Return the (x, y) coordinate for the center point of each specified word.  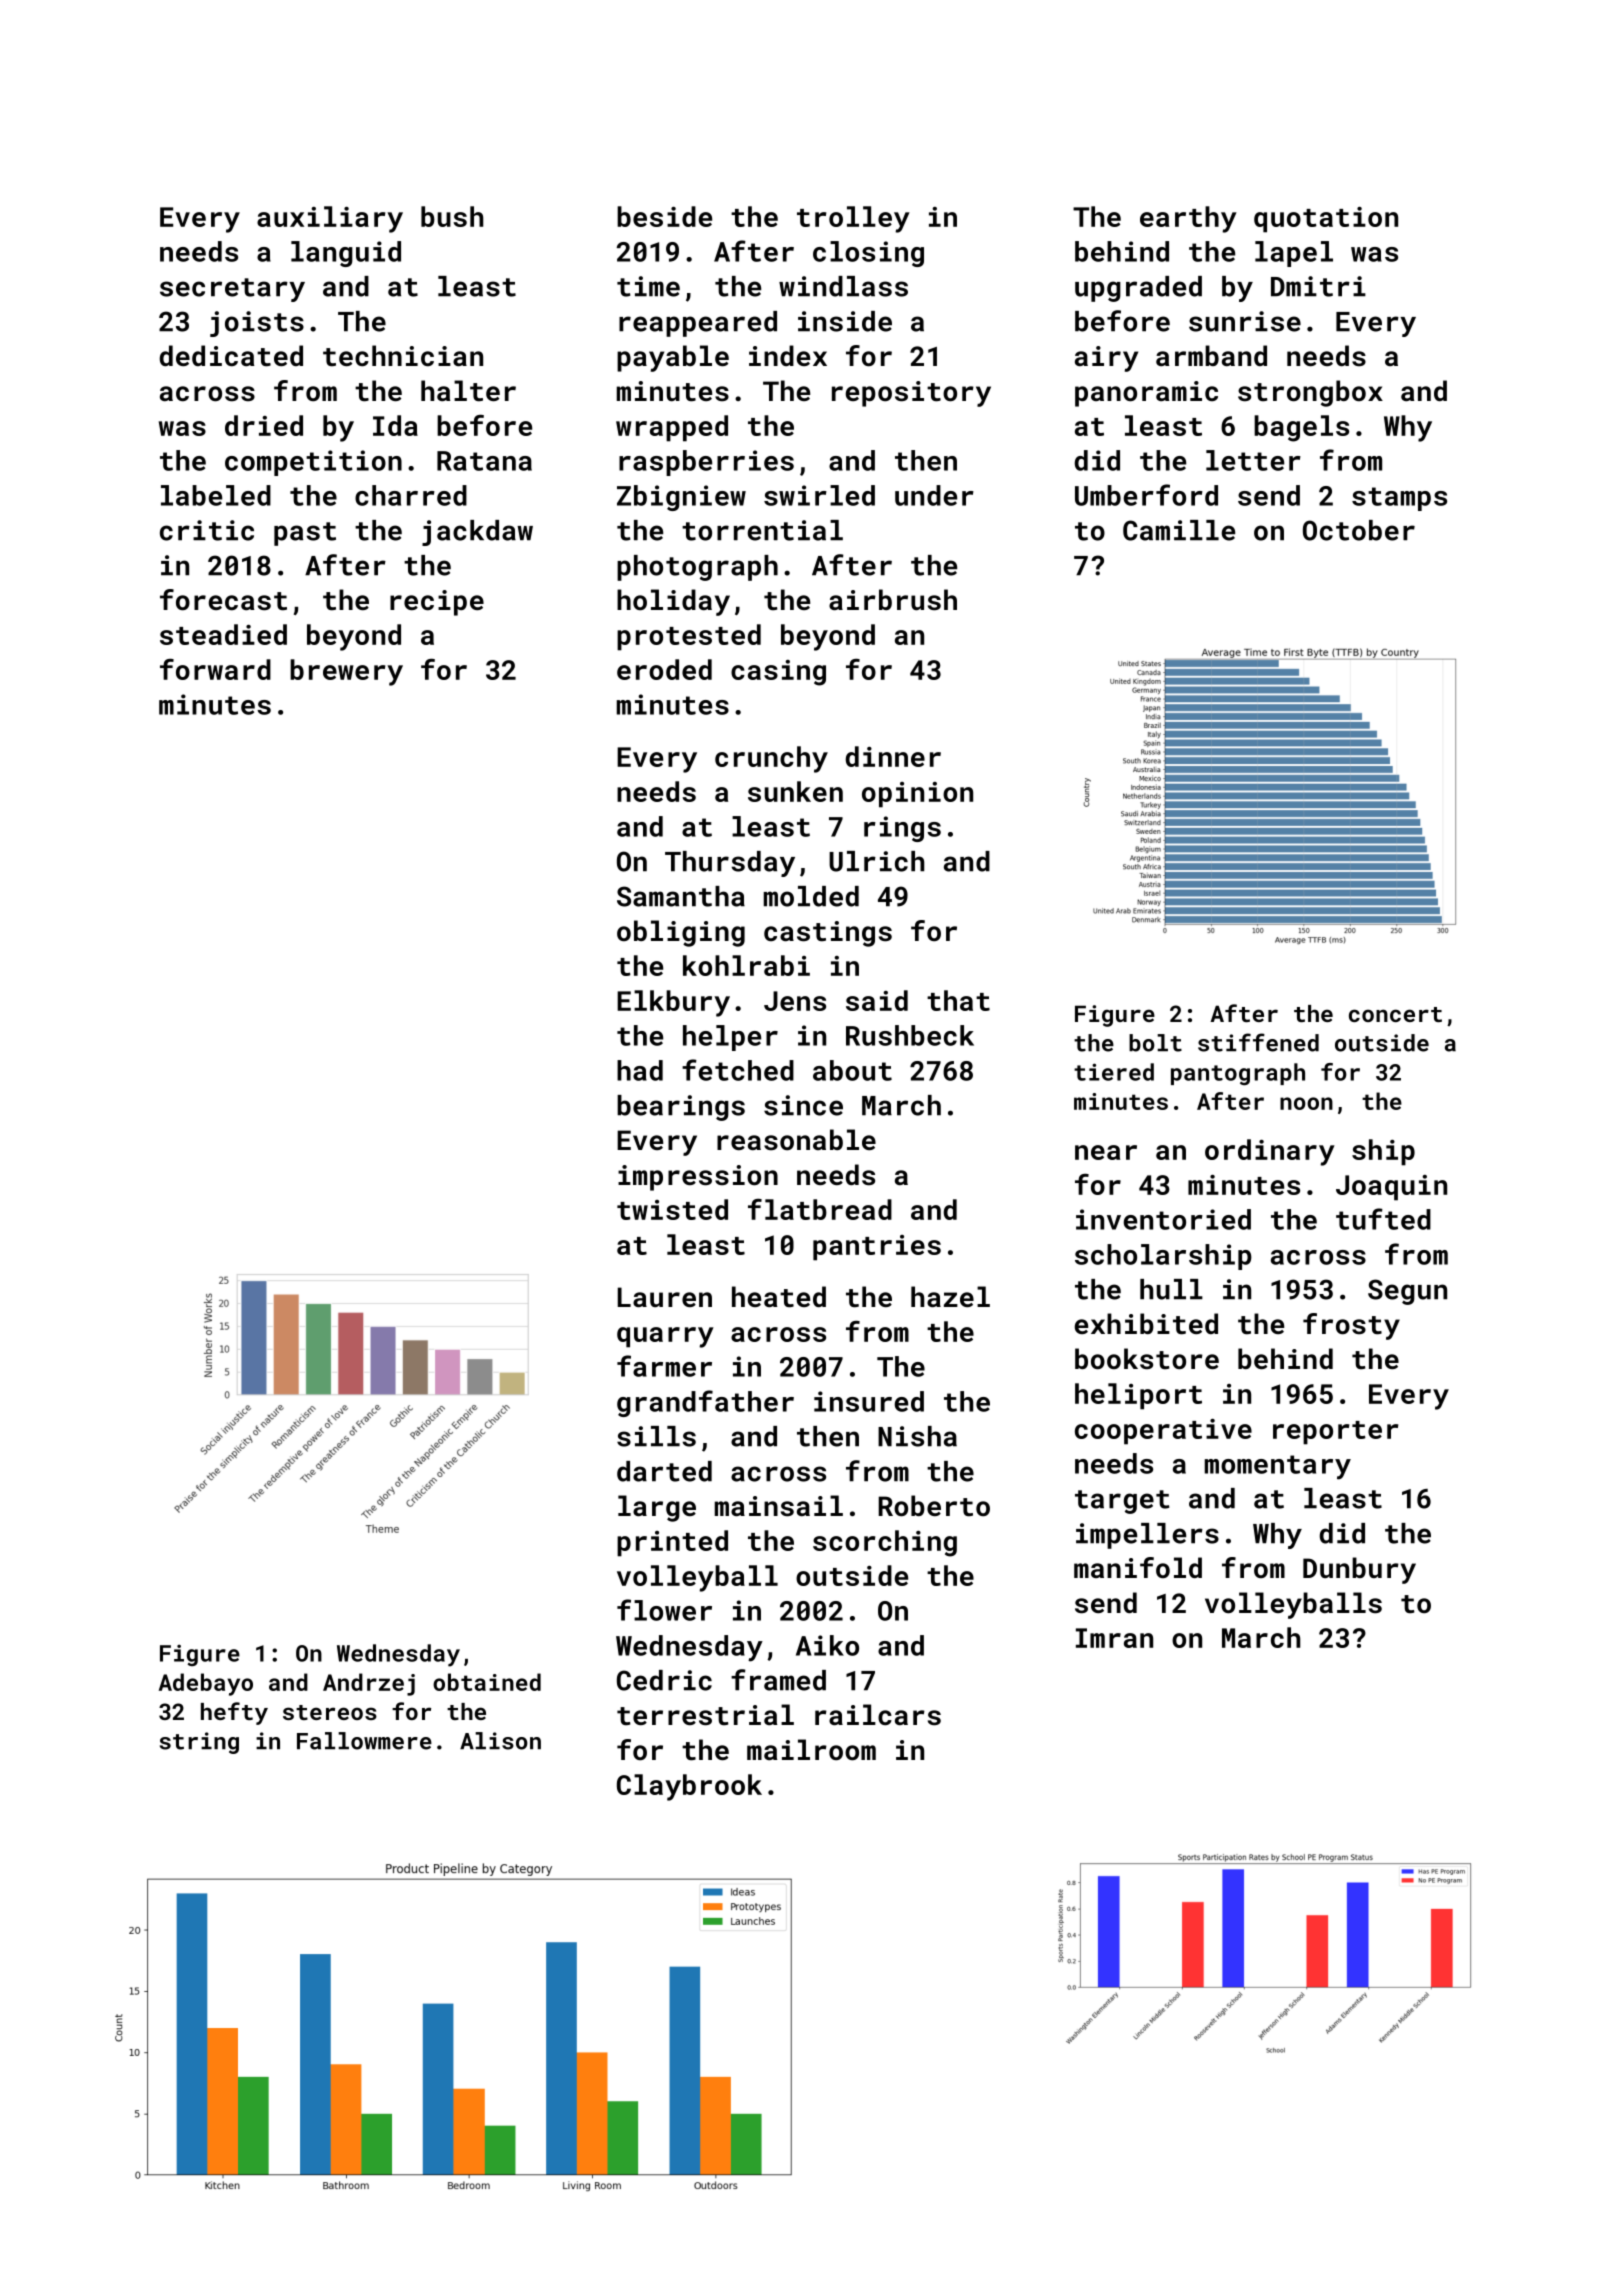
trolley (853, 219)
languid (346, 254)
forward (215, 669)
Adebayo (206, 1684)
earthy (1188, 219)
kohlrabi (746, 965)
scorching (885, 1543)
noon (1306, 1103)
